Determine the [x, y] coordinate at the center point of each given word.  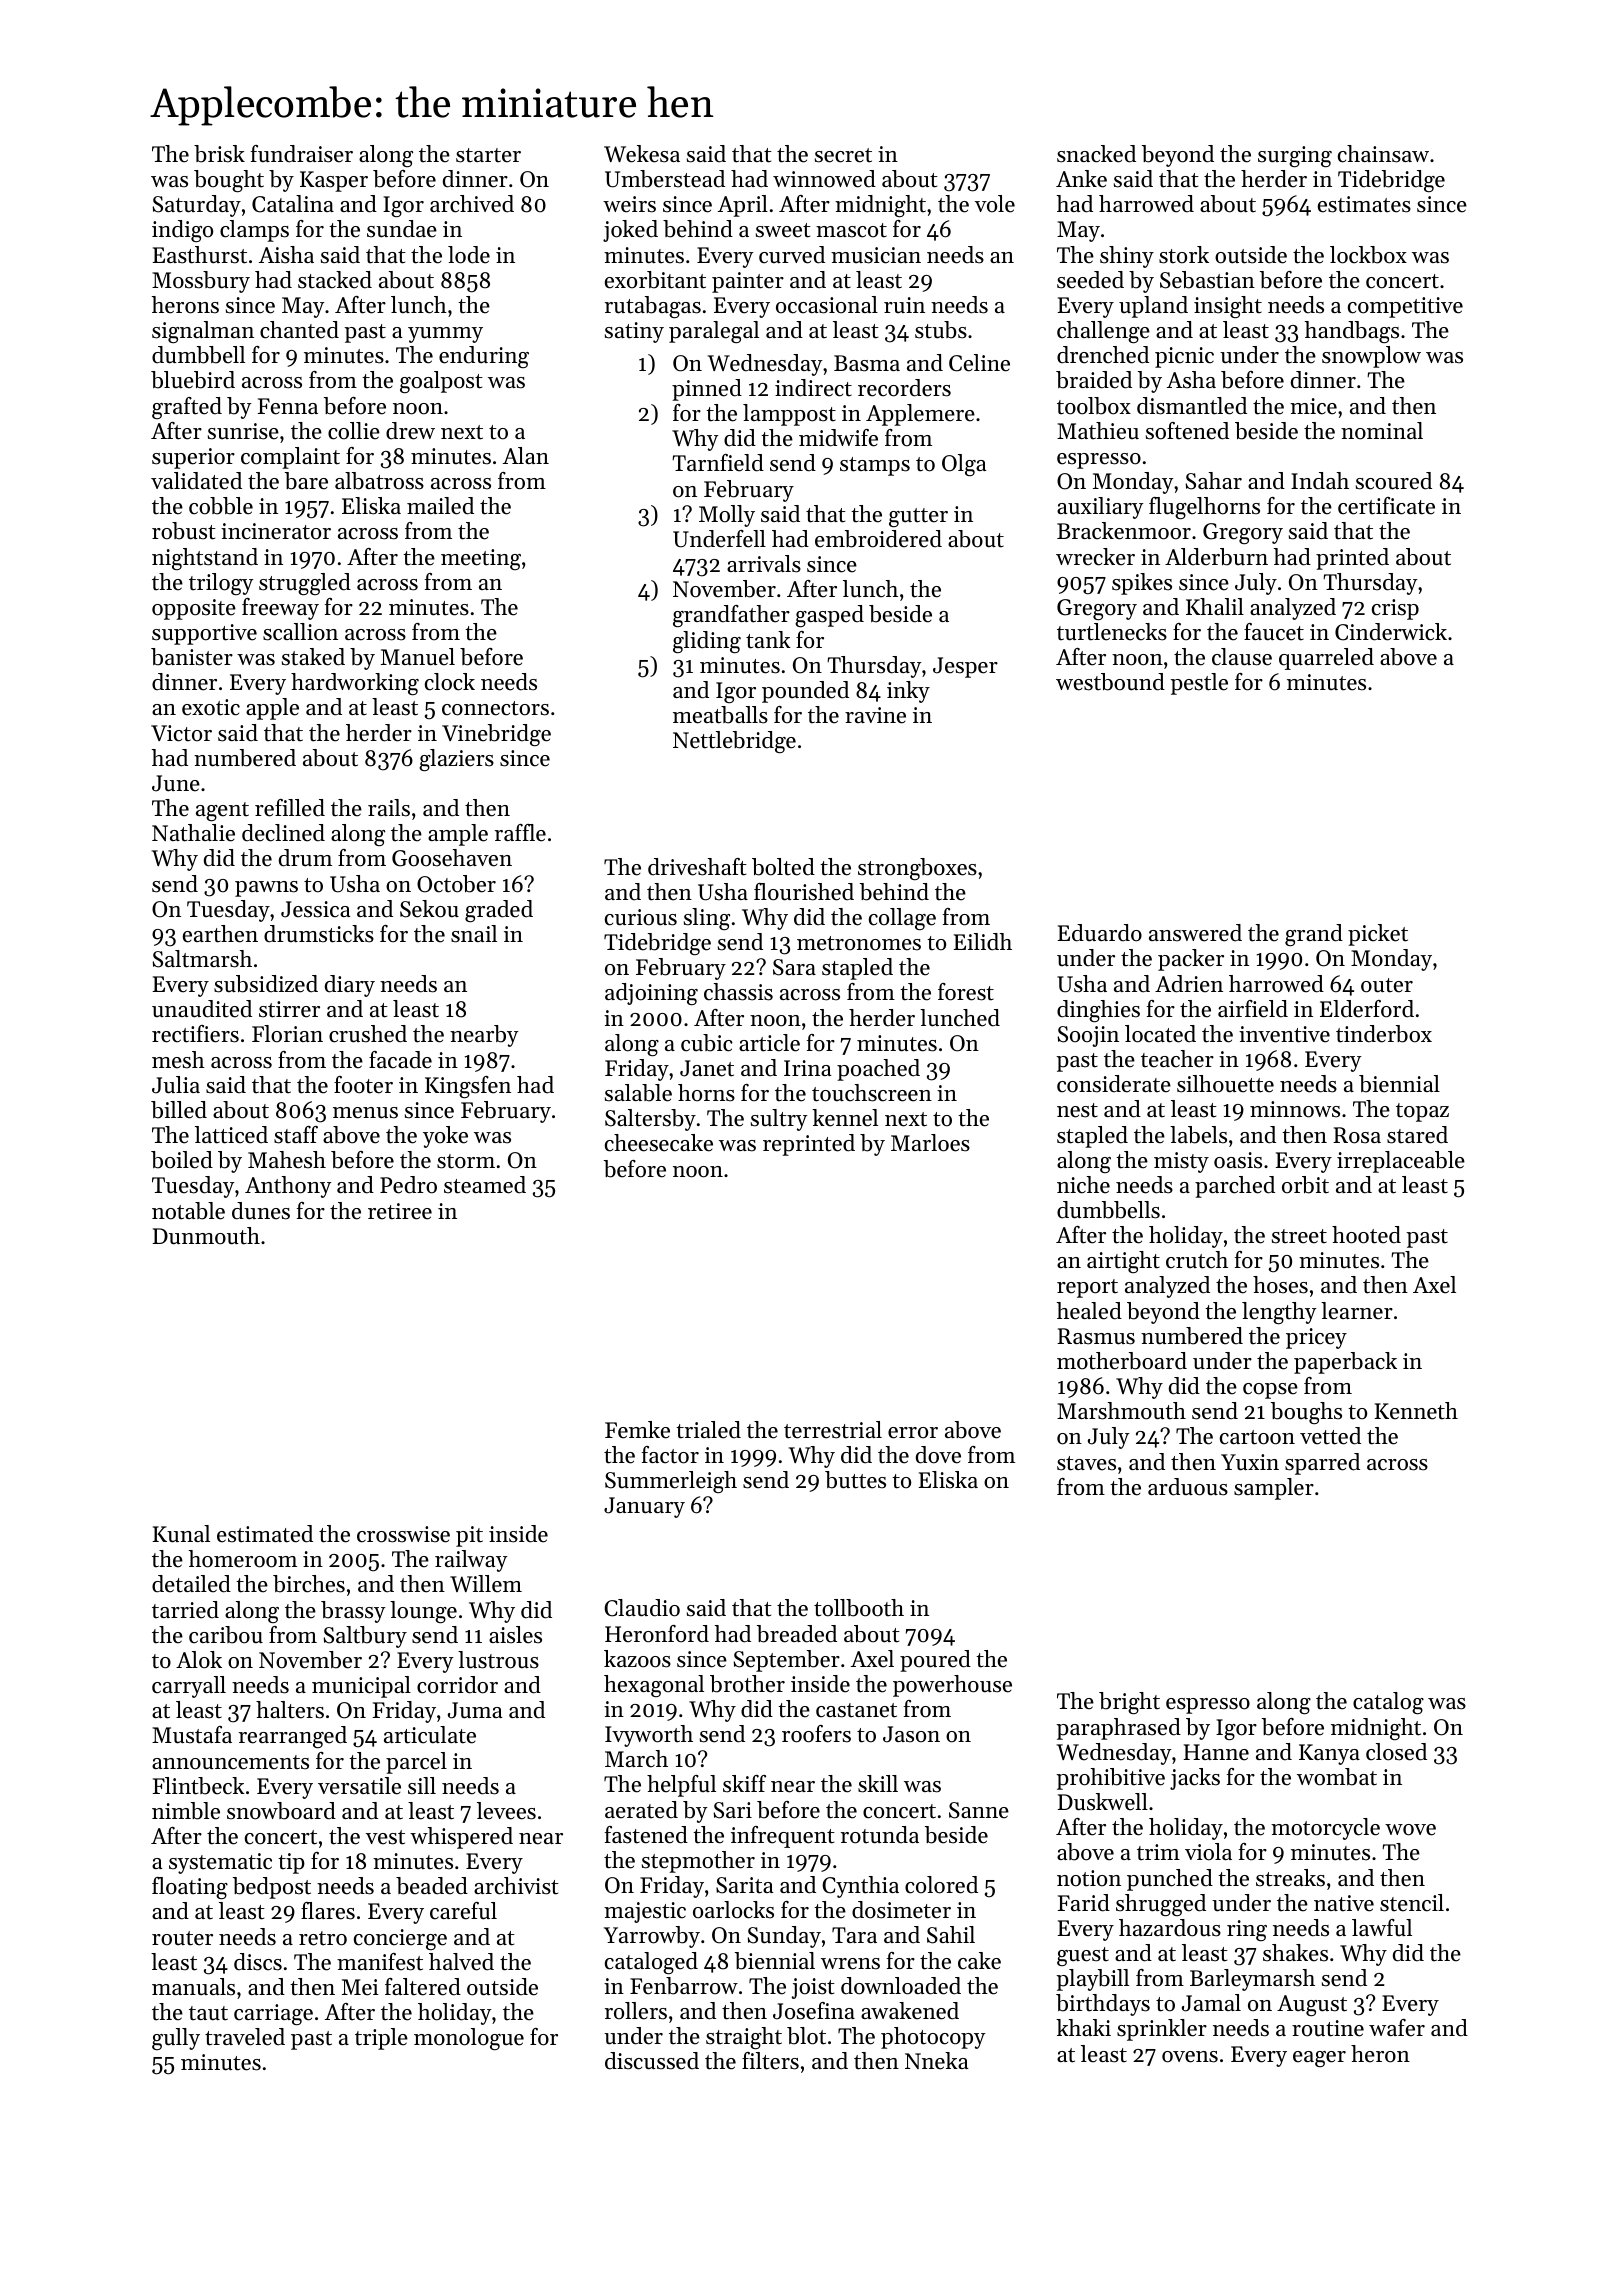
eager [1319, 2059]
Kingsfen [468, 1087]
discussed [652, 2061]
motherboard [1122, 1361]
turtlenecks [1112, 632]
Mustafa [192, 1735]
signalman [203, 332]
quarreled [1326, 659]
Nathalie [193, 833]
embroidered [878, 539]
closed [1396, 1752]
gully [176, 2039]
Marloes [930, 1143]
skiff [744, 1784]
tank [768, 640]
